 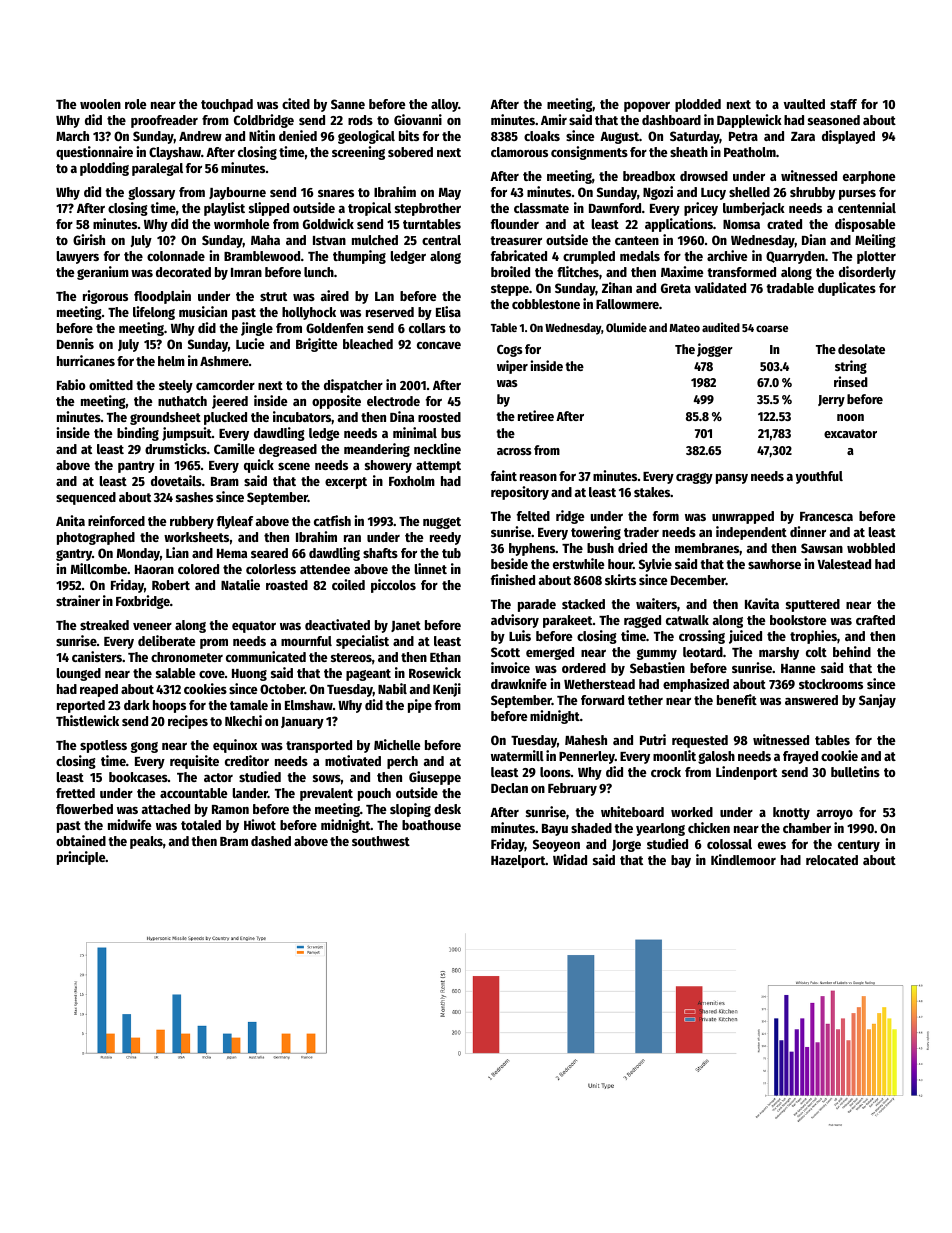 I want to click on roasted, so click(x=287, y=585).
